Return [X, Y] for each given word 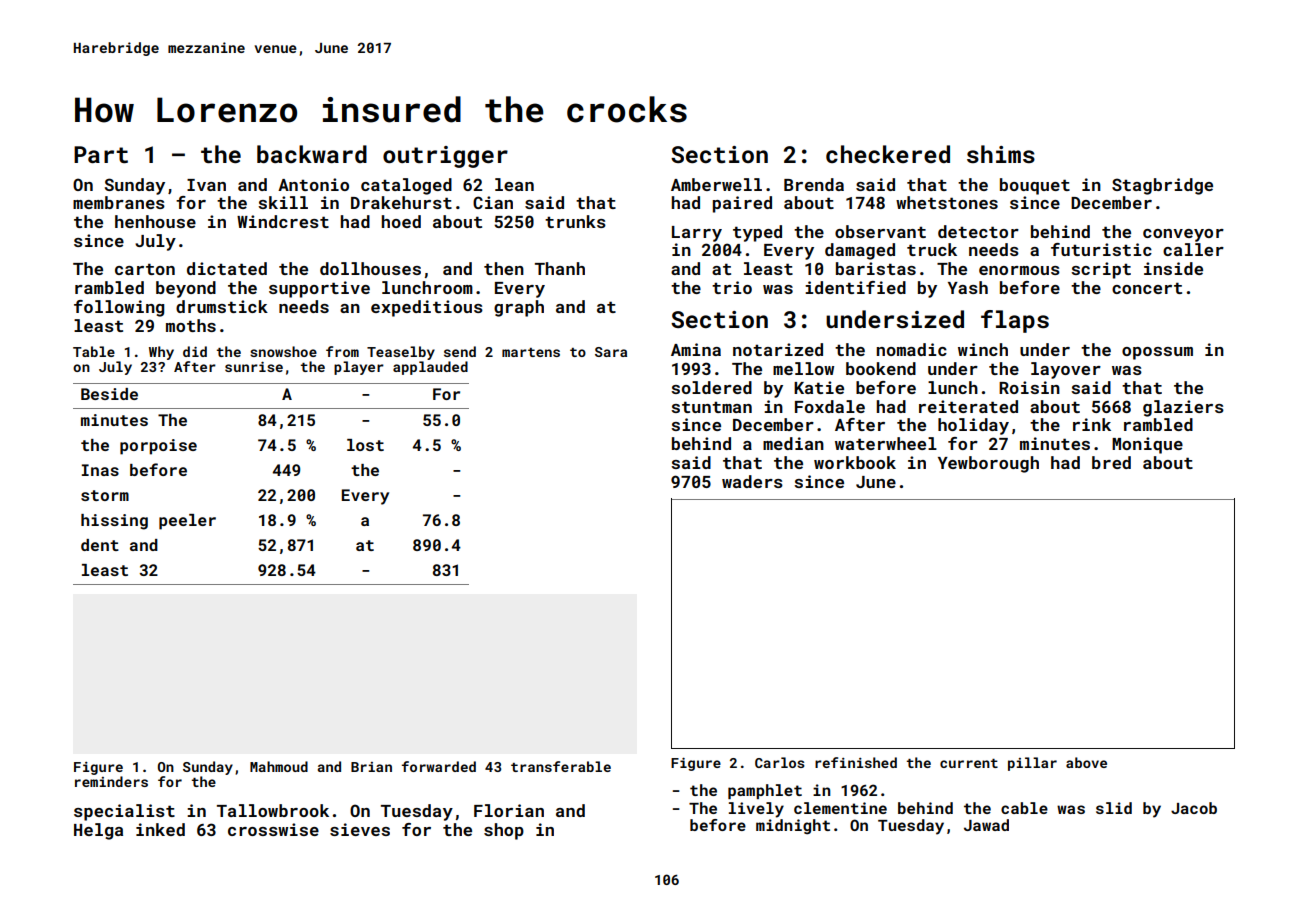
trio [732, 287]
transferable [561, 766]
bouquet [1035, 186]
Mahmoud [279, 766]
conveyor [1183, 235]
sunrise [254, 367]
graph [519, 308]
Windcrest [283, 221]
